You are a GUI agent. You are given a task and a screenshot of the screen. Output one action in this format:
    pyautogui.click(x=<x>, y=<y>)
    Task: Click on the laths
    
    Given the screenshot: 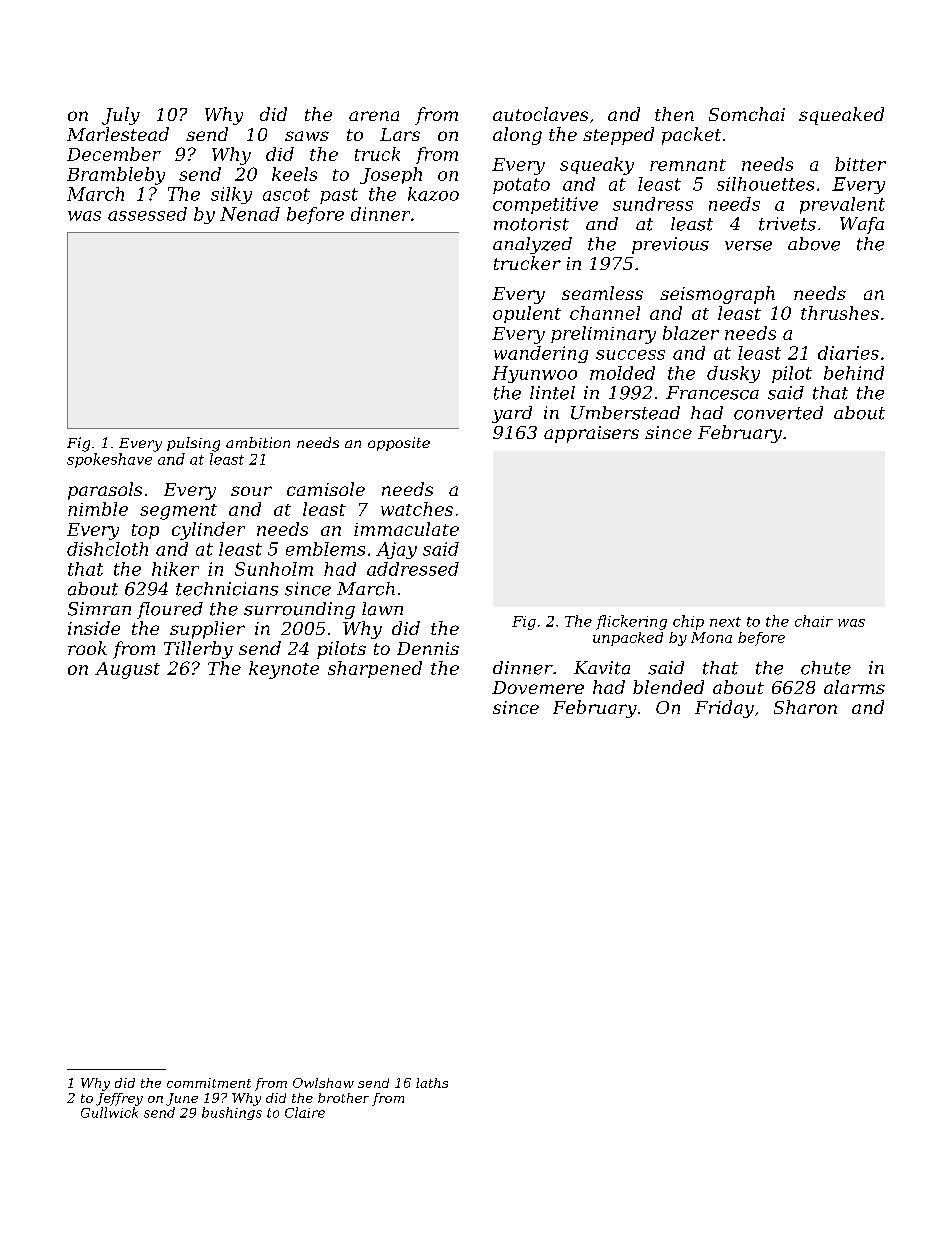 What is the action you would take?
    pyautogui.click(x=432, y=1083)
